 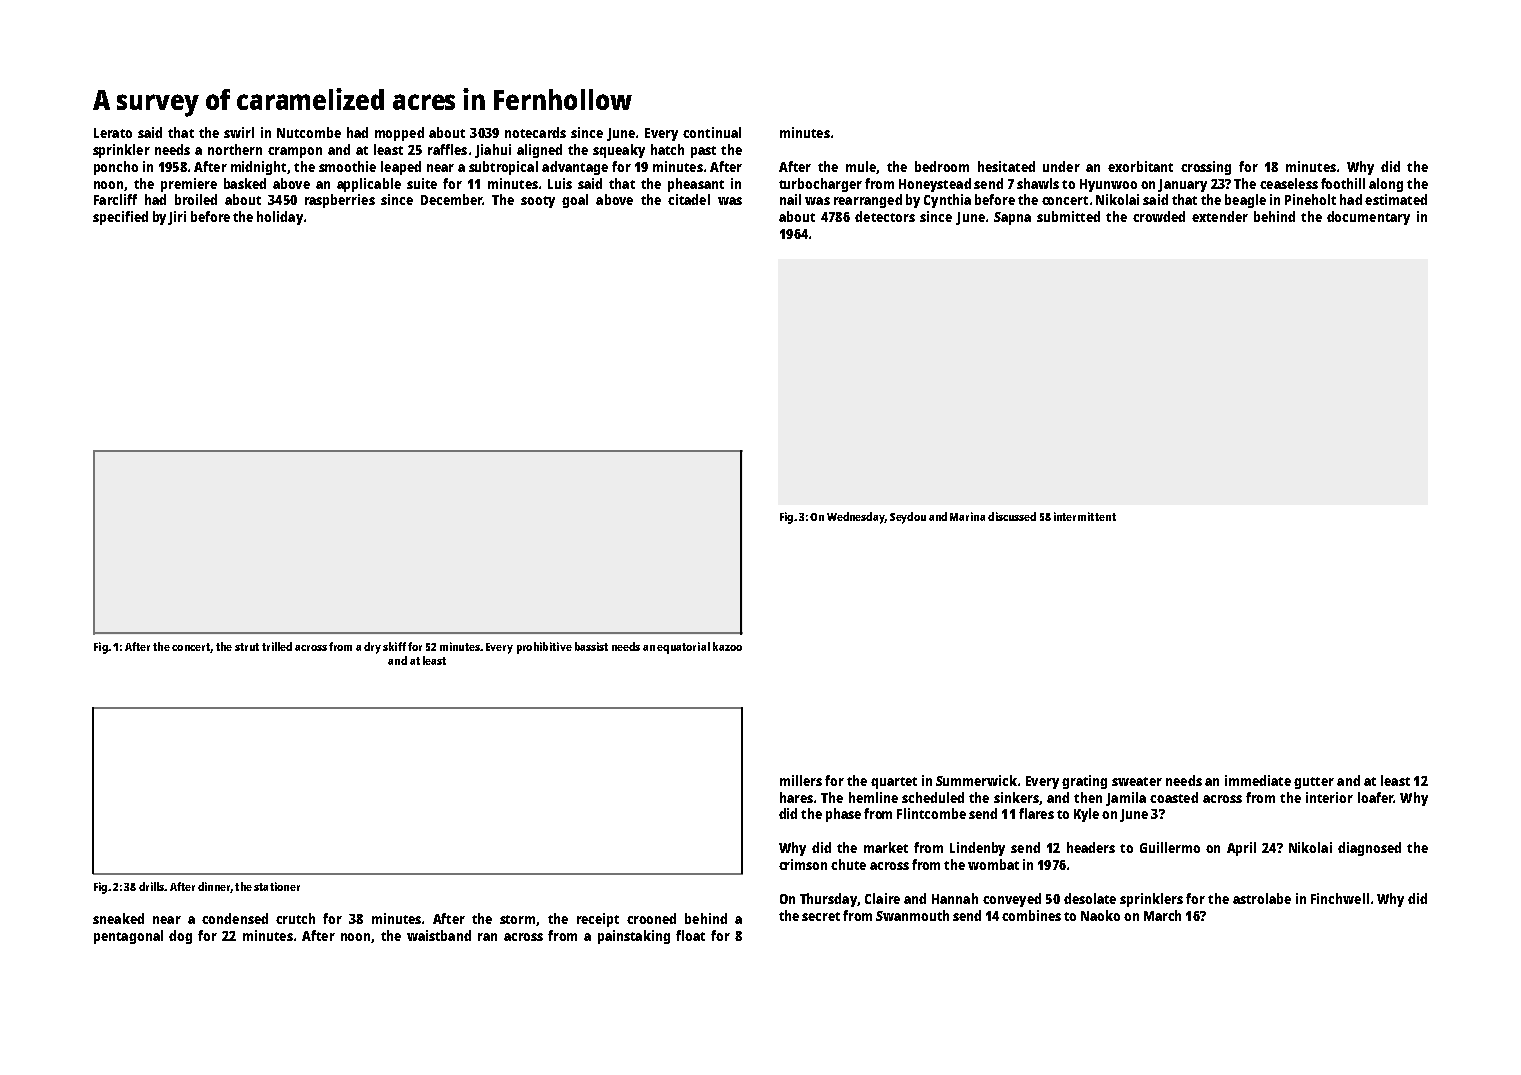 I want to click on crossing, so click(x=1206, y=168).
